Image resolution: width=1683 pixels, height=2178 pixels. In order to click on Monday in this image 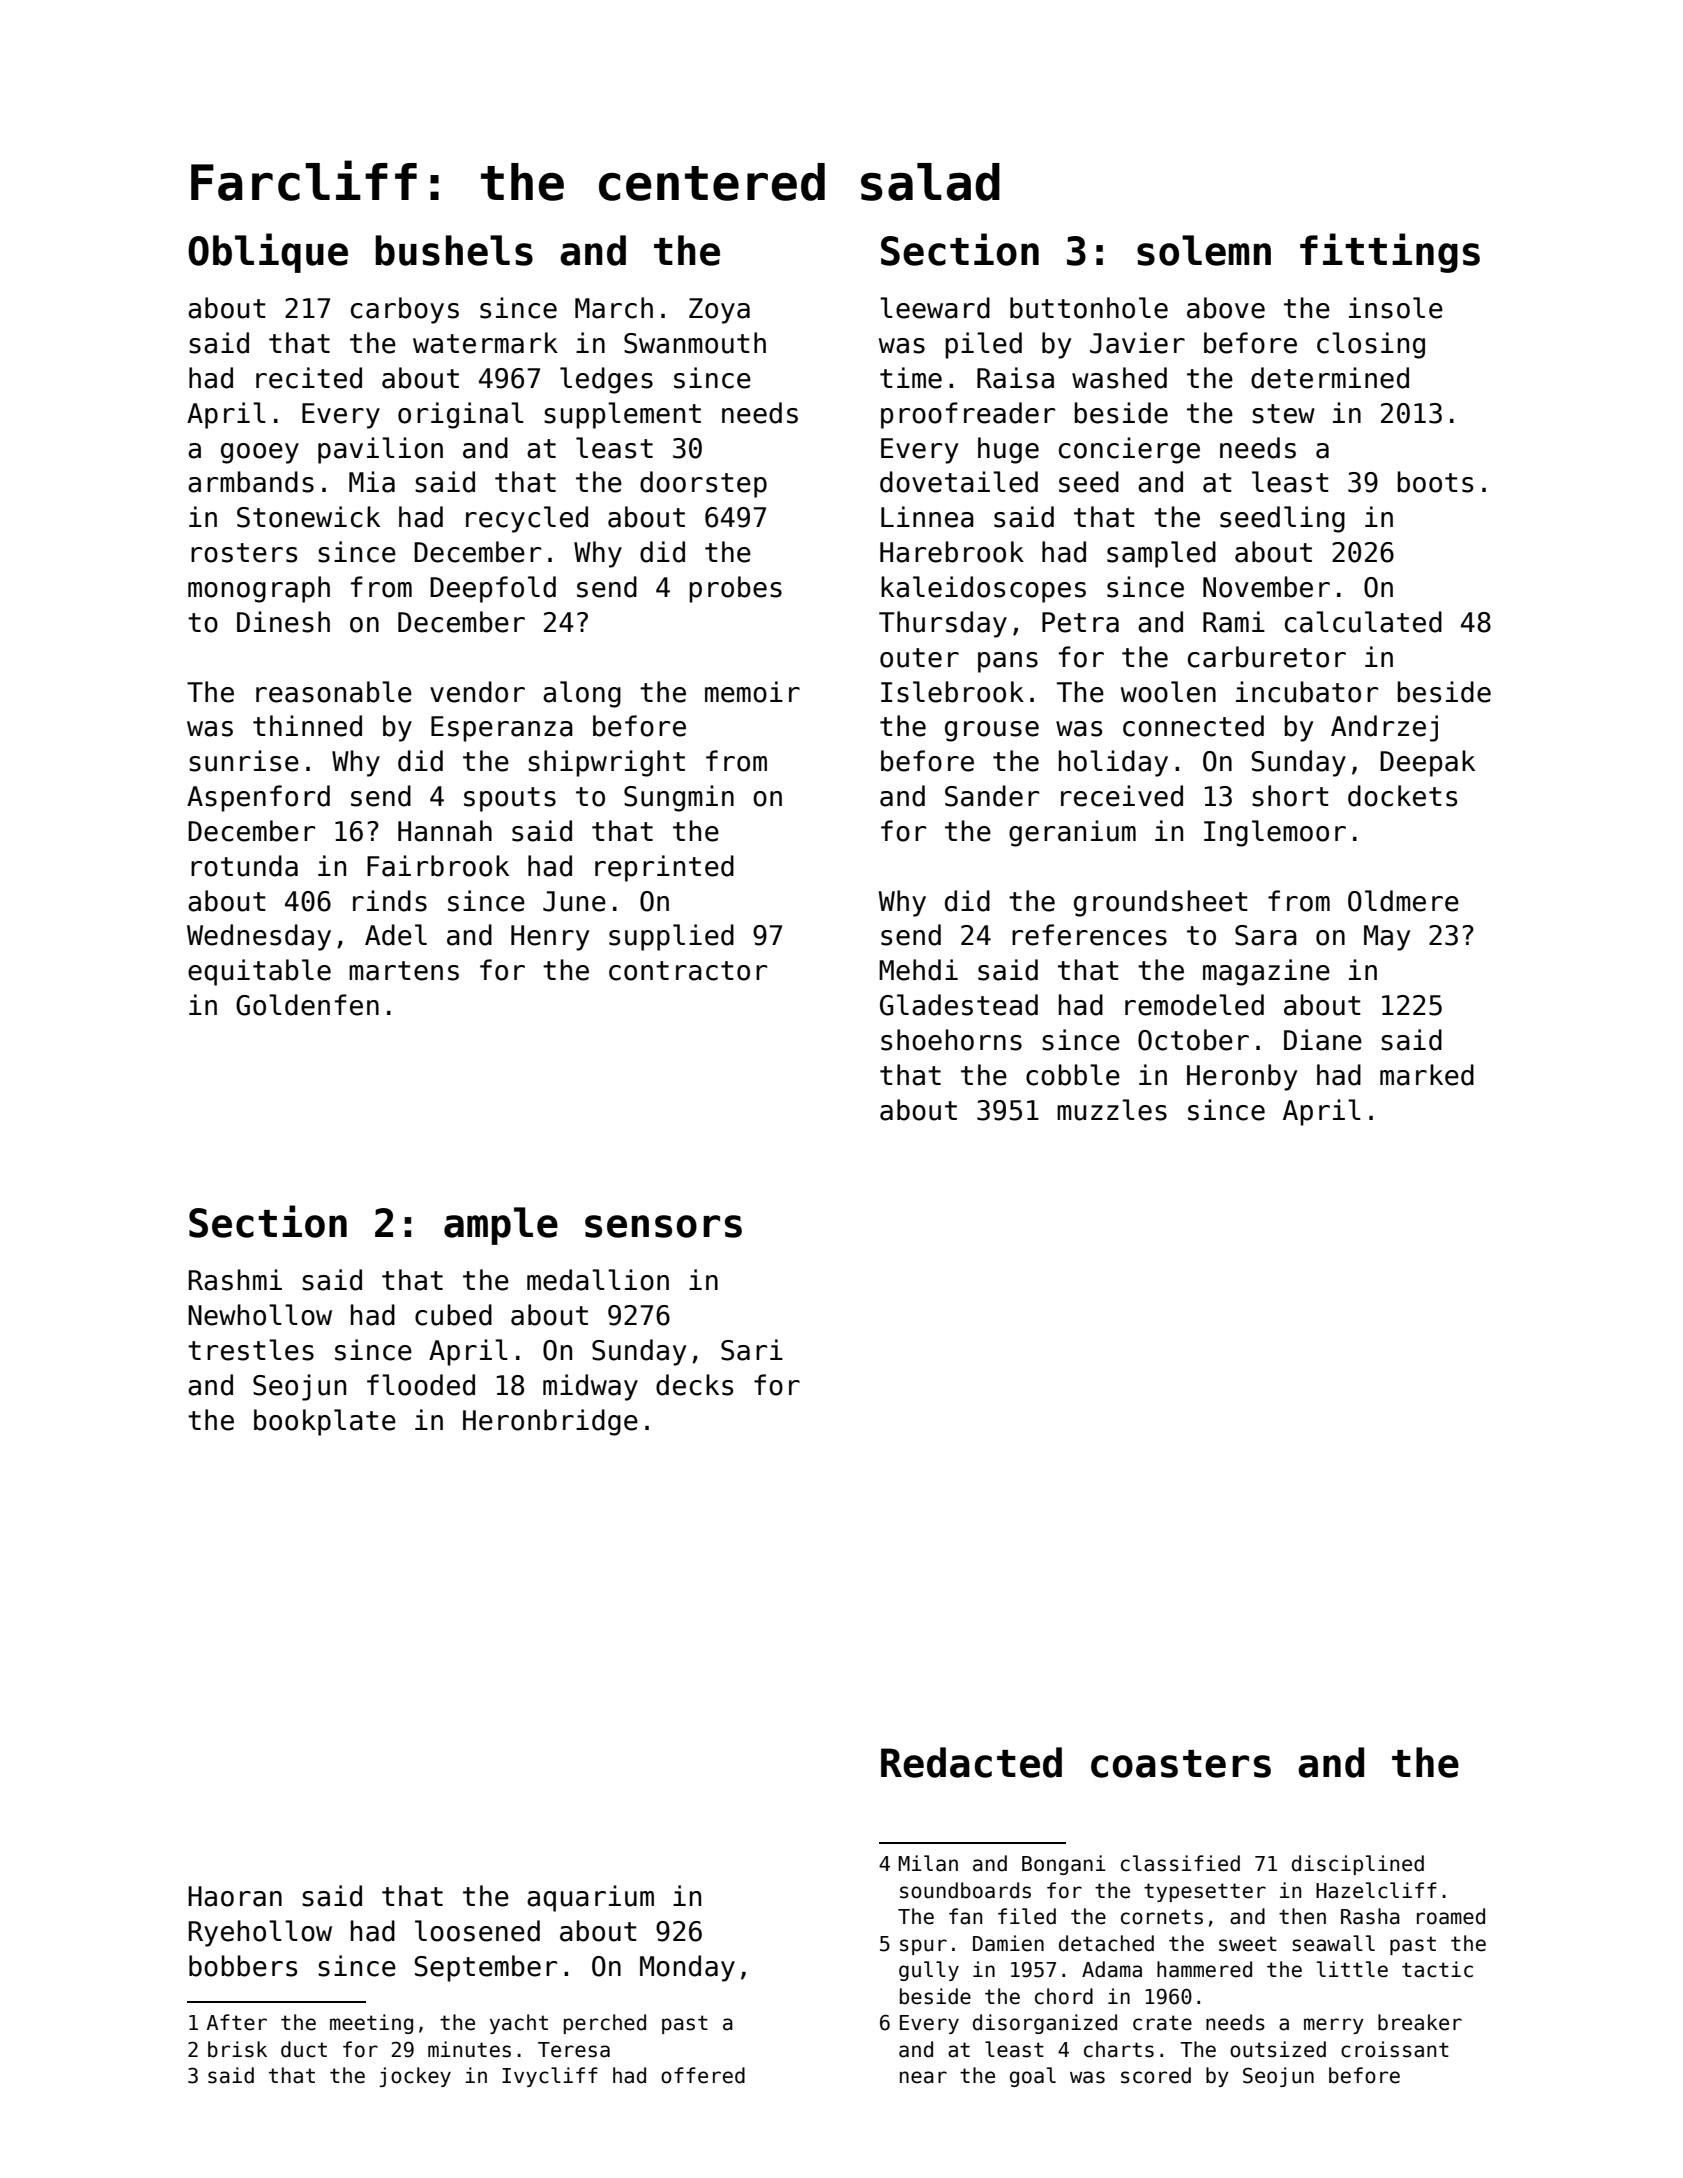, I will do `click(687, 1968)`.
